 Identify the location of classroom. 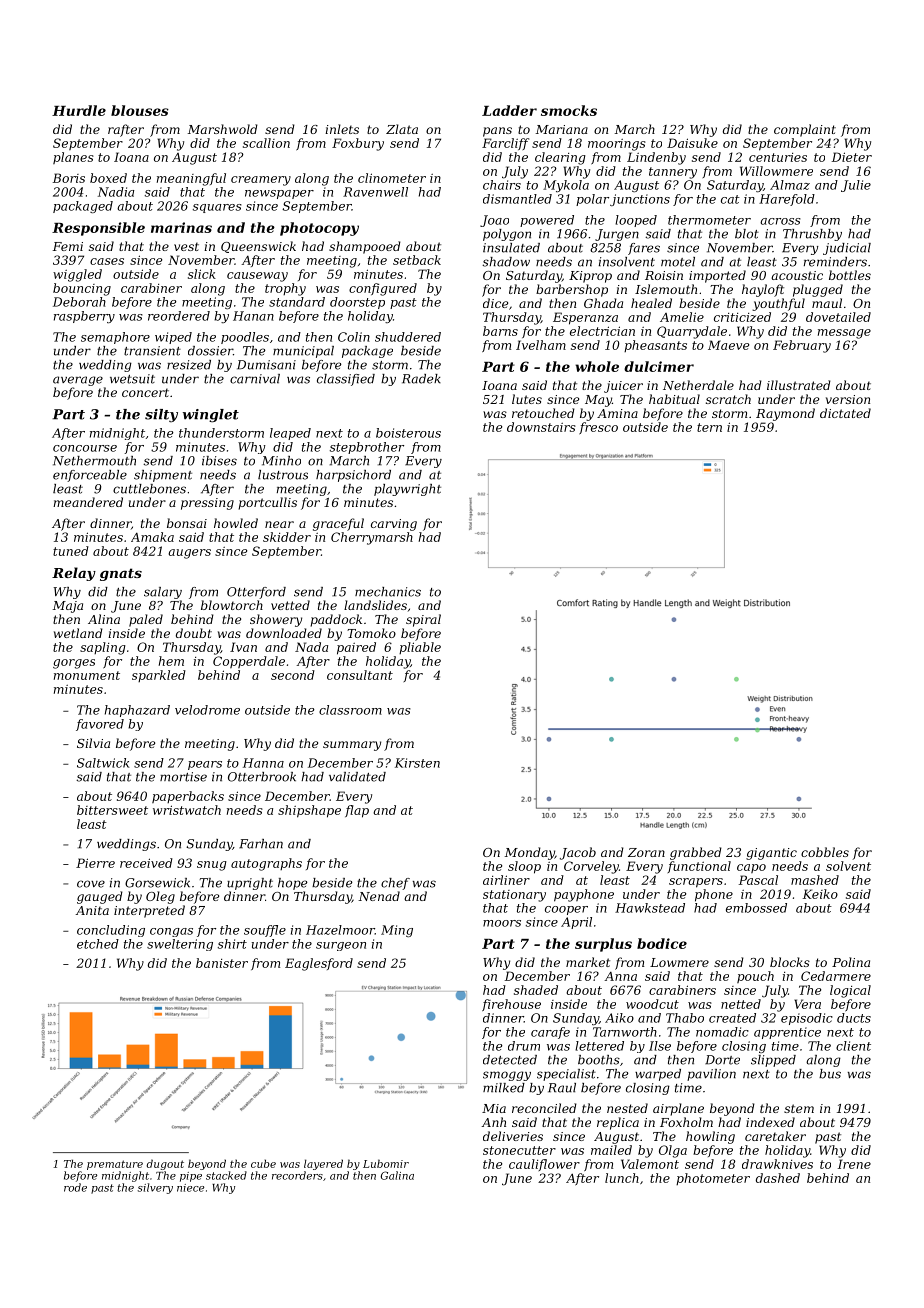
(350, 710).
